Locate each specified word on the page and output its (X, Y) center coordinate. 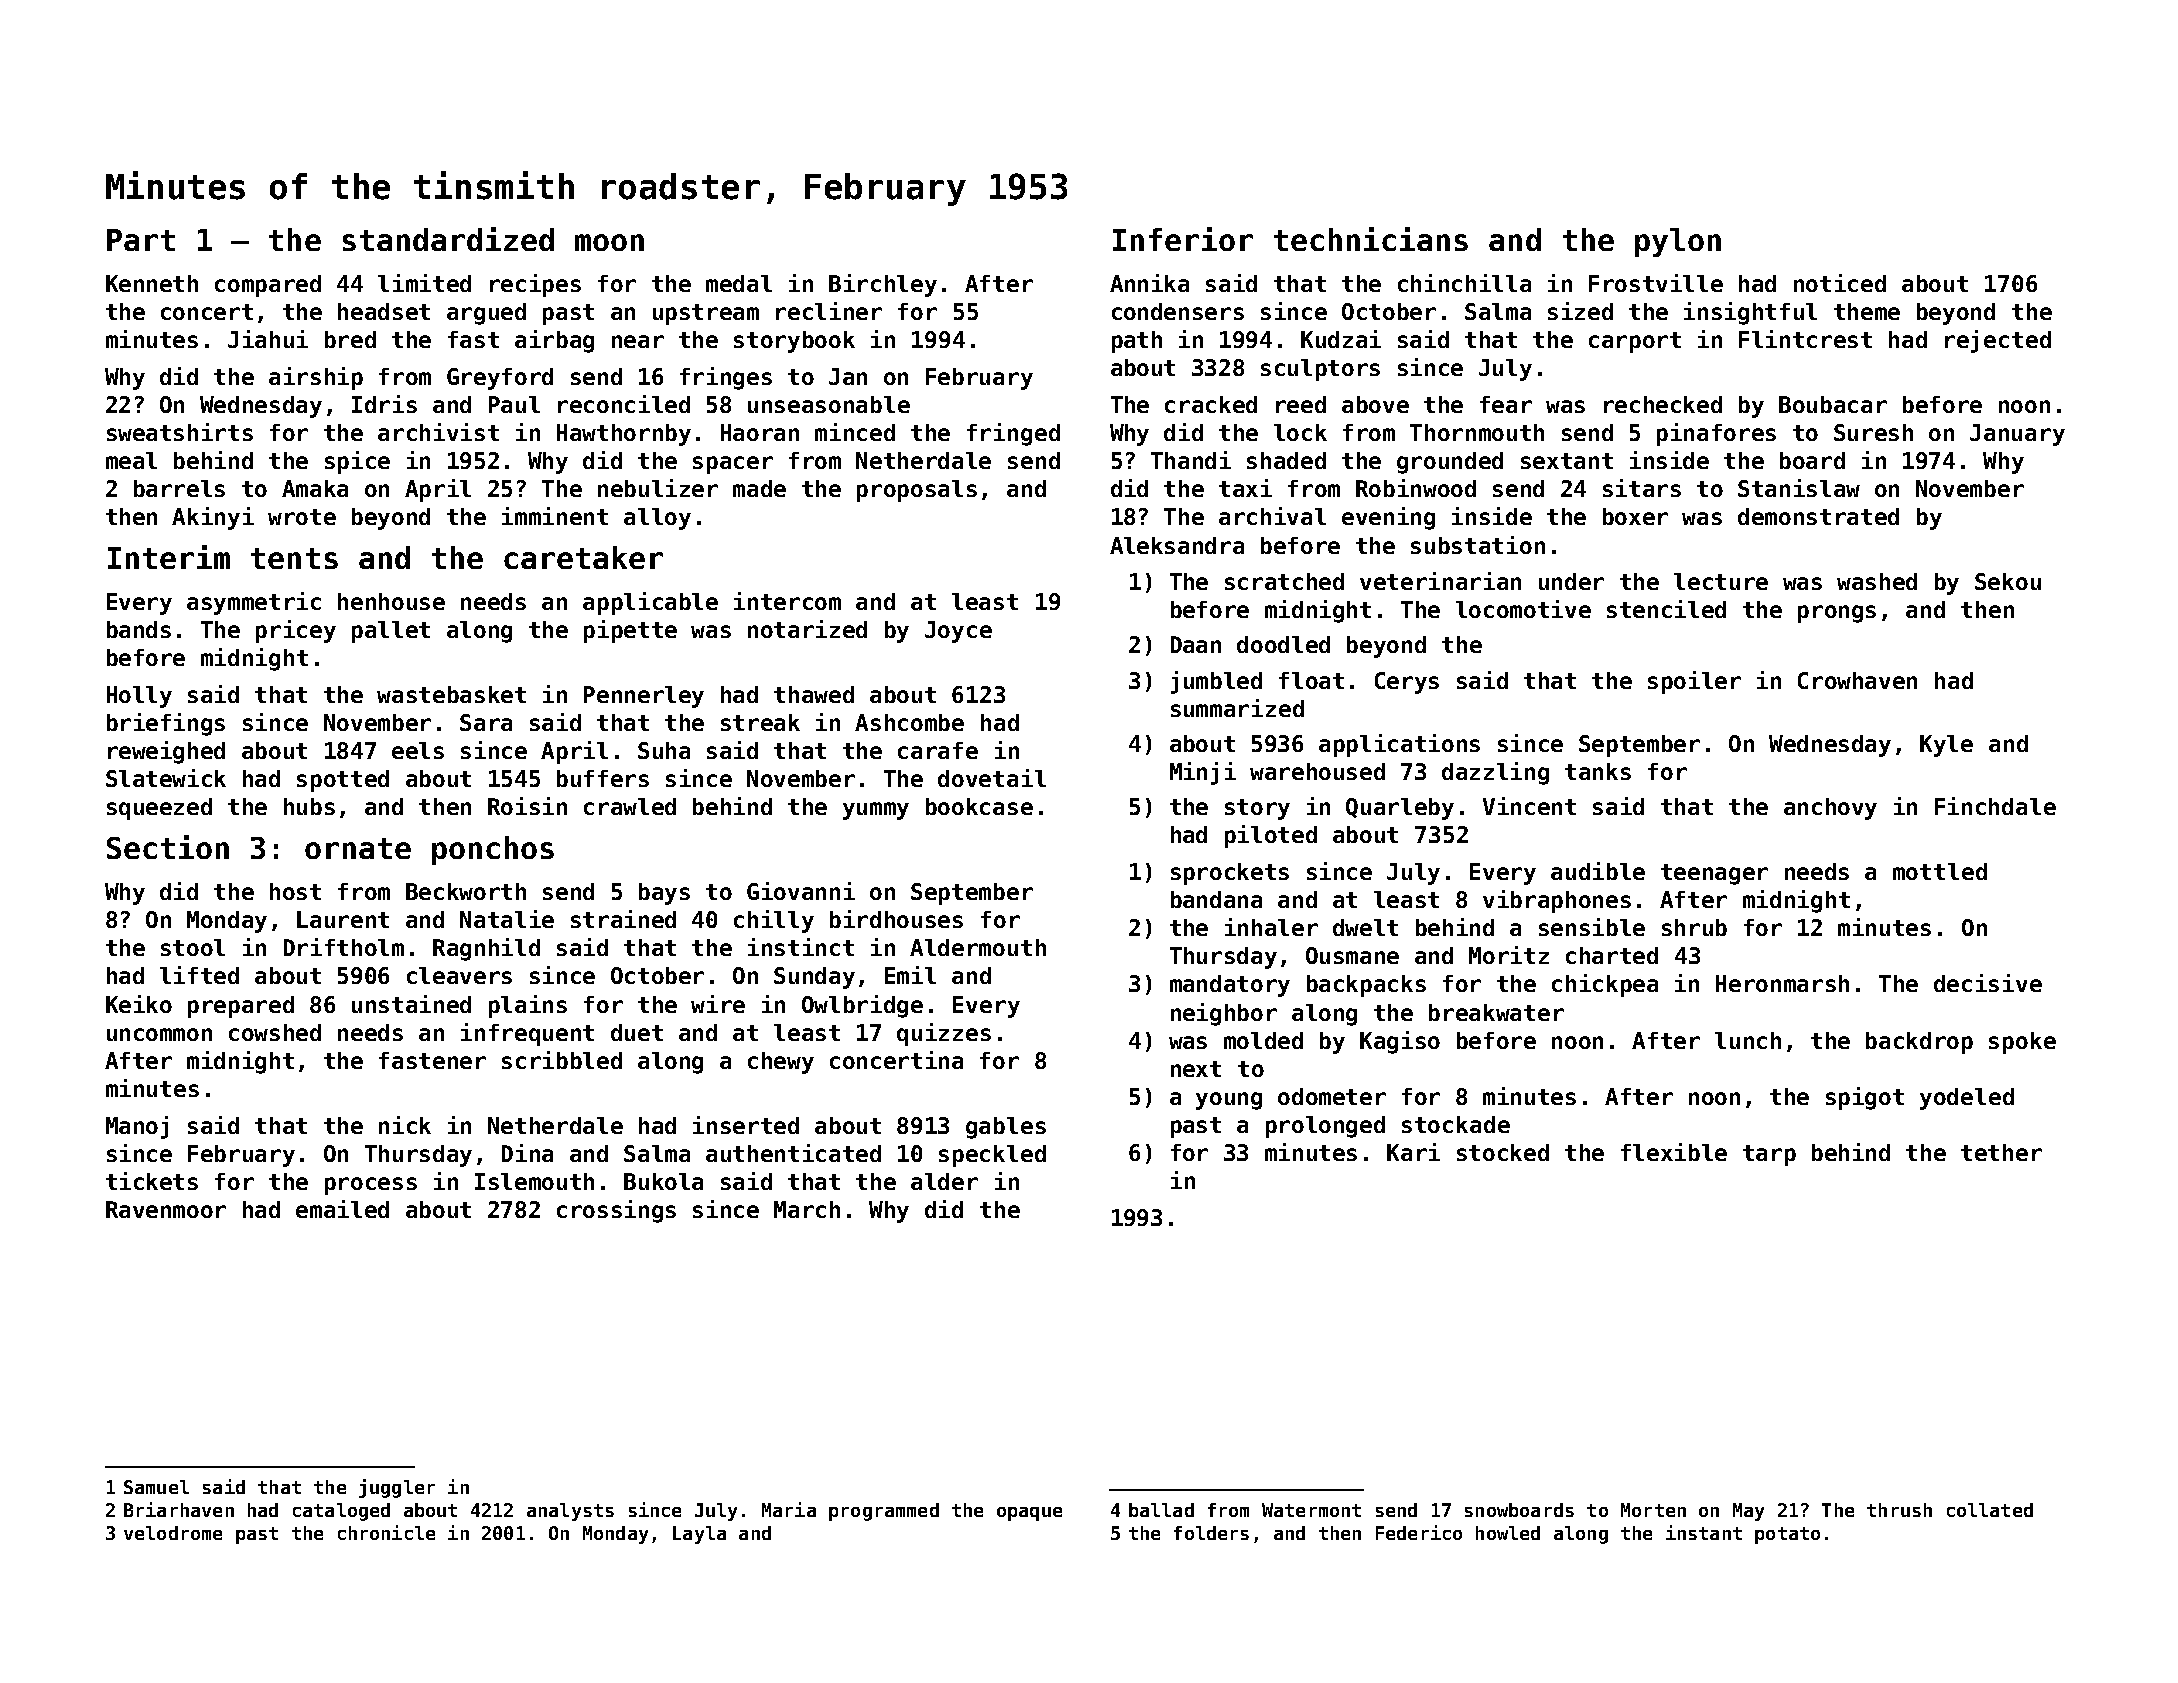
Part (141, 240)
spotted (343, 781)
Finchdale (1995, 806)
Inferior (1183, 239)
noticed (1840, 283)
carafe (938, 750)
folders (1211, 1533)
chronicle (386, 1532)
